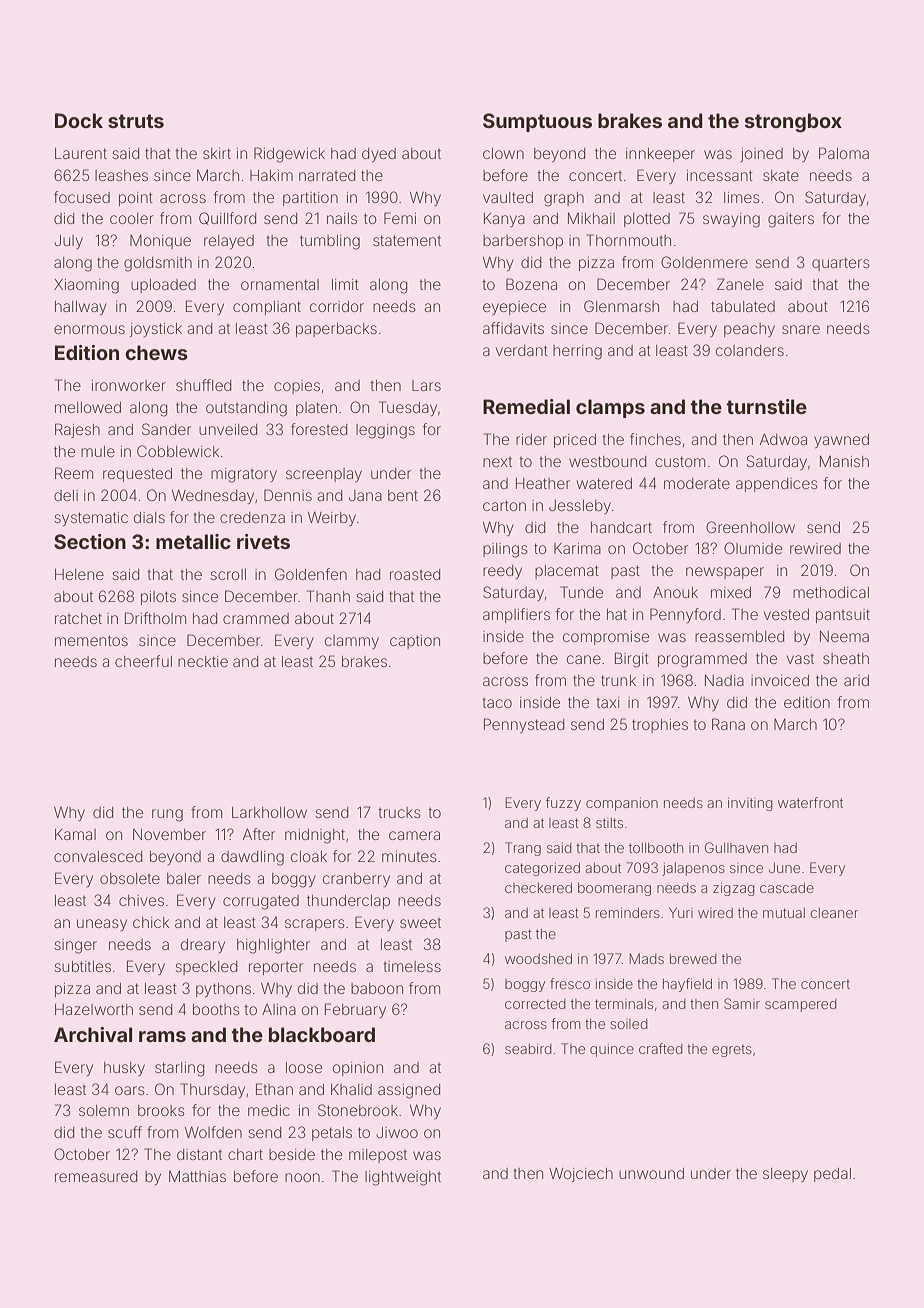  Describe the element at coordinates (199, 1154) in the screenshot. I see `distant` at that location.
